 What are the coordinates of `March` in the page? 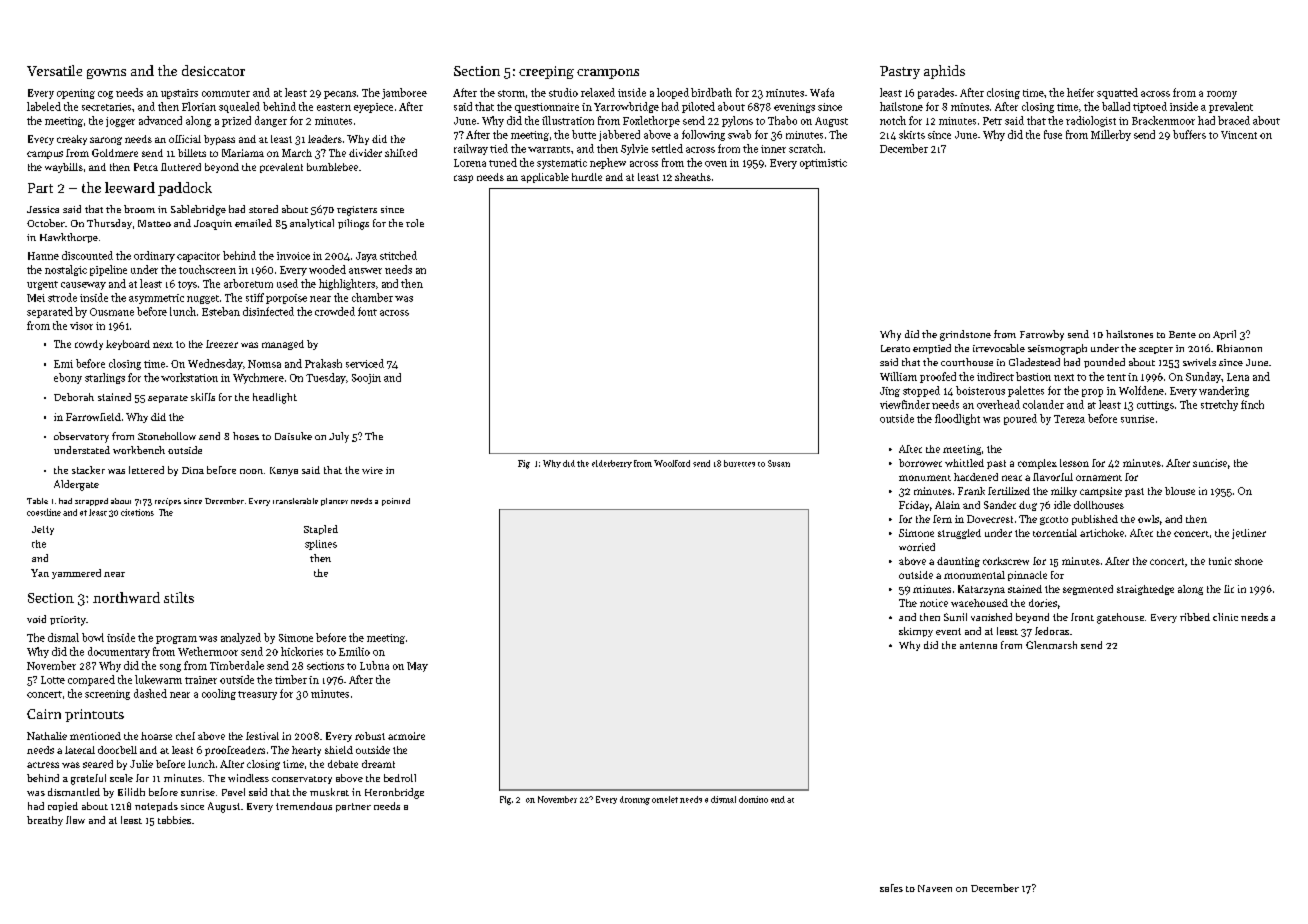 It's located at (297, 153).
